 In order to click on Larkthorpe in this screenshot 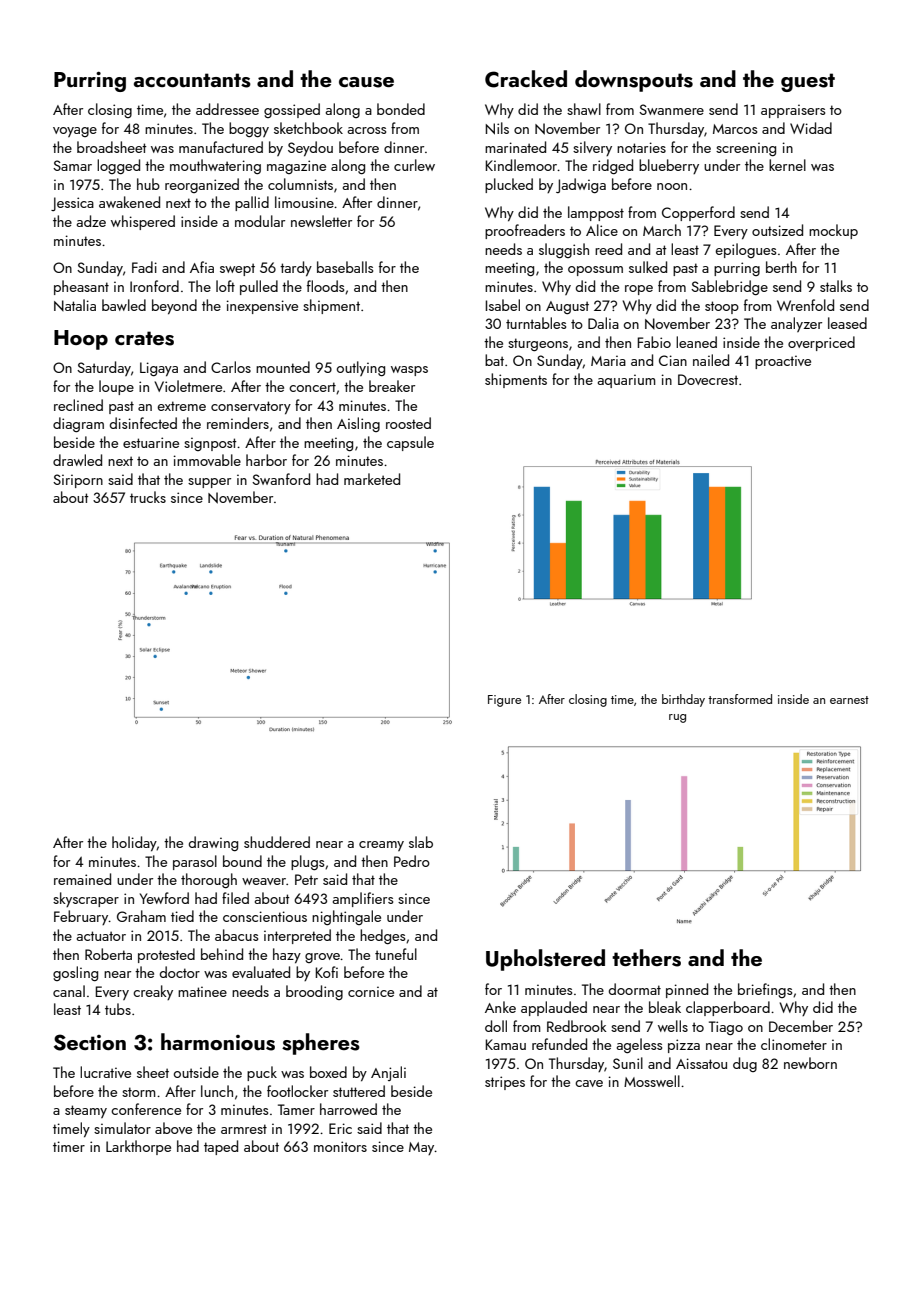, I will do `click(138, 1147)`.
